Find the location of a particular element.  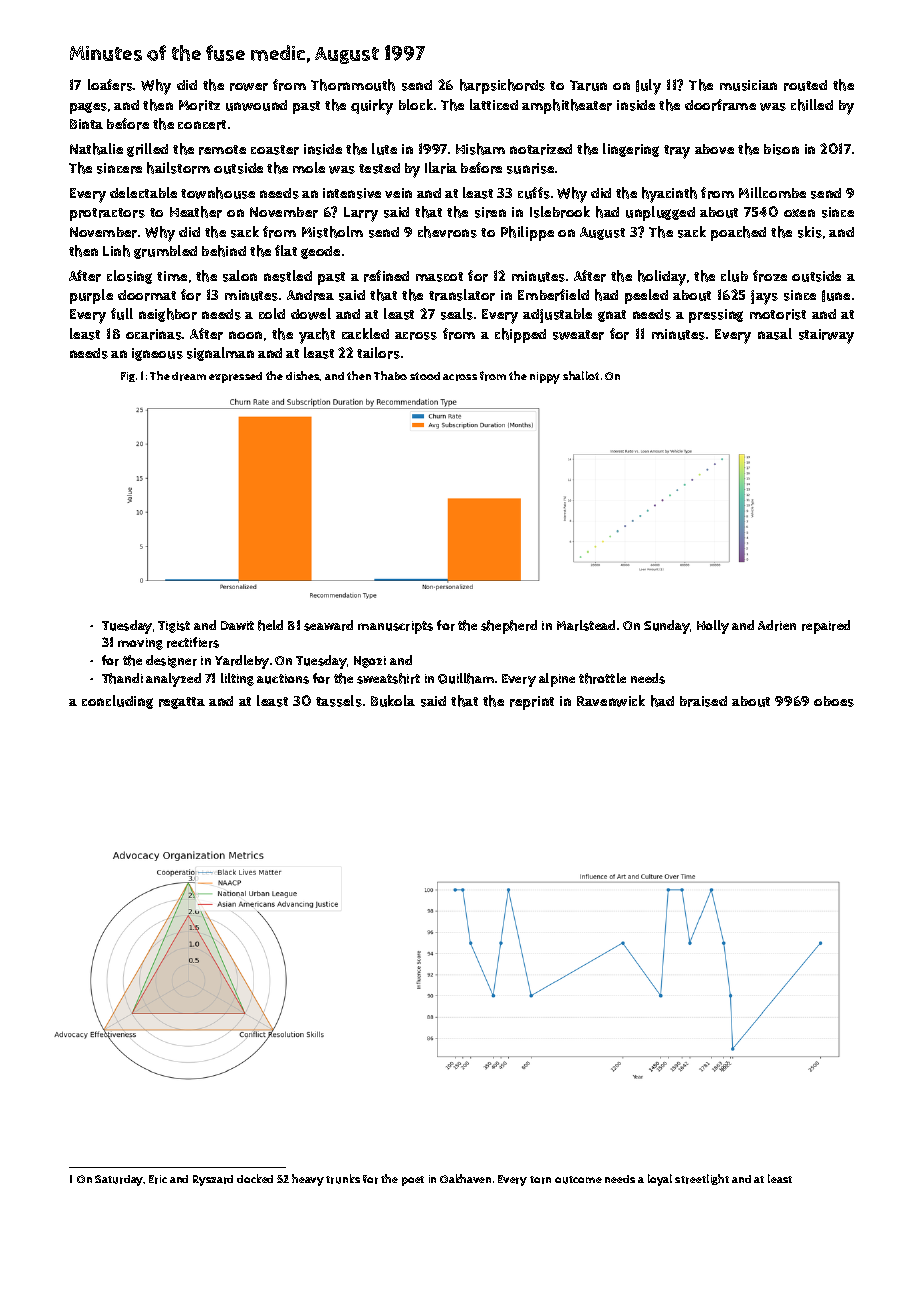

nippy is located at coordinates (545, 378).
